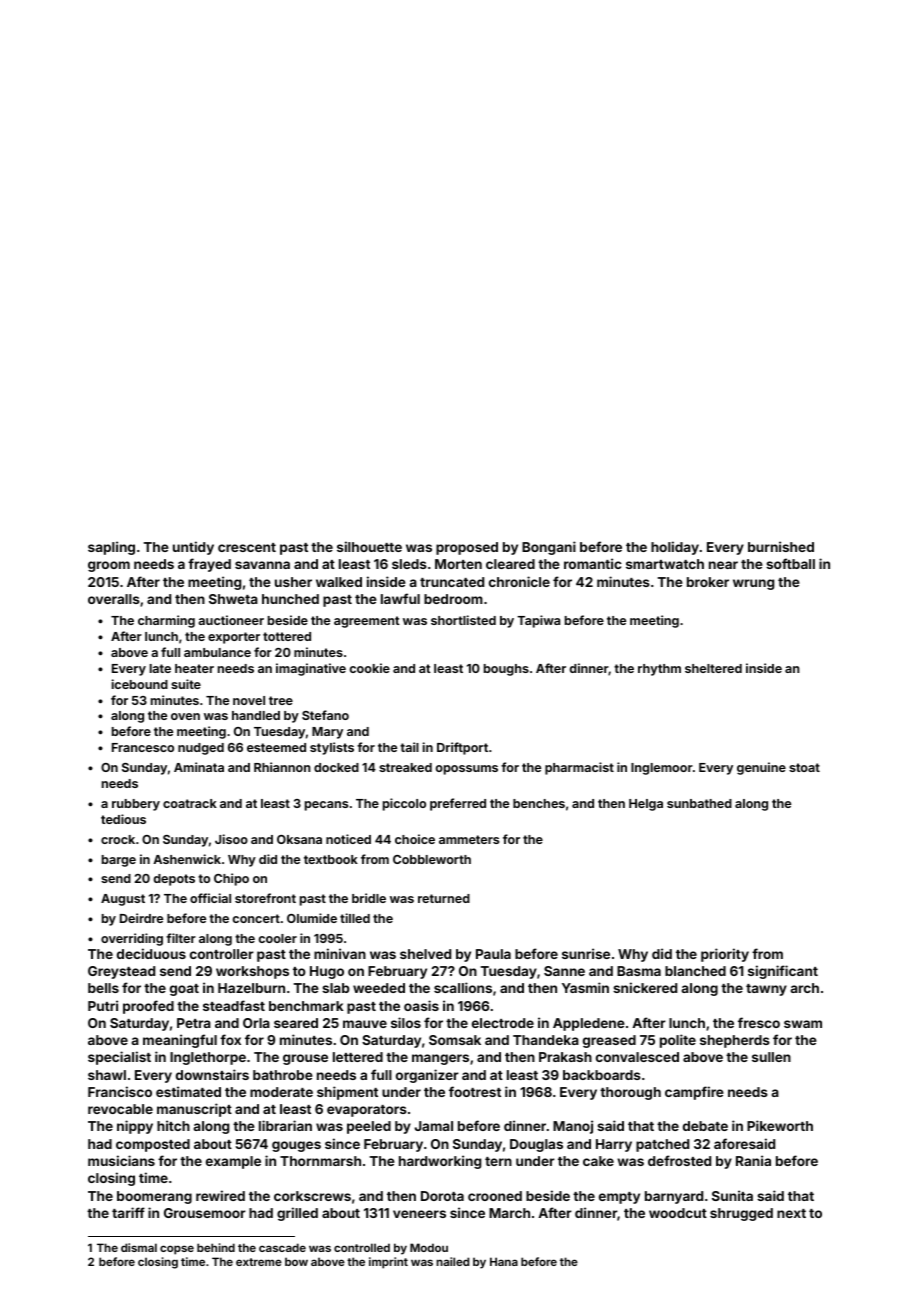 The width and height of the screenshot is (924, 1308). What do you see at coordinates (646, 805) in the screenshot?
I see `Helga` at bounding box center [646, 805].
